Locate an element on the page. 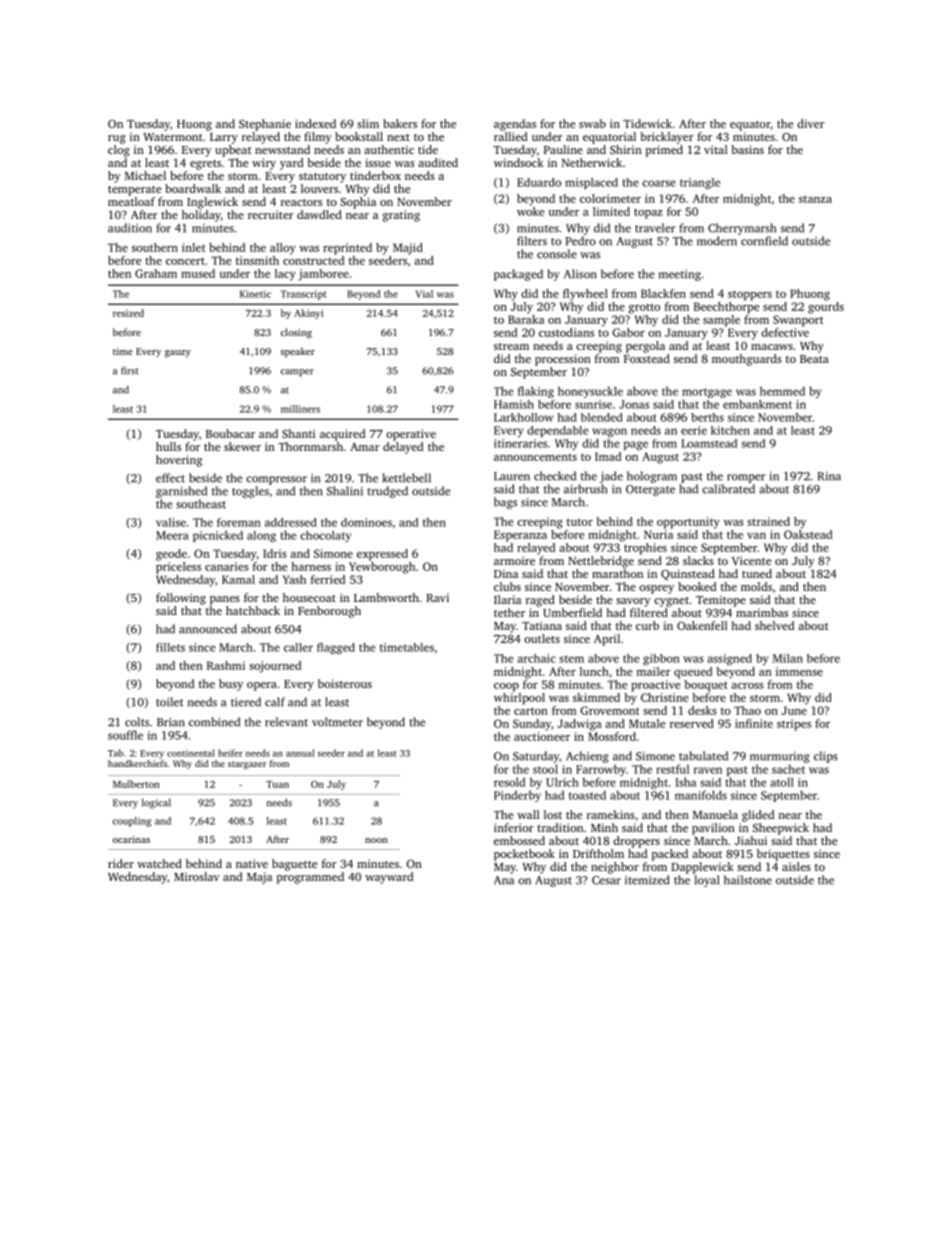  hatchback is located at coordinates (253, 610).
